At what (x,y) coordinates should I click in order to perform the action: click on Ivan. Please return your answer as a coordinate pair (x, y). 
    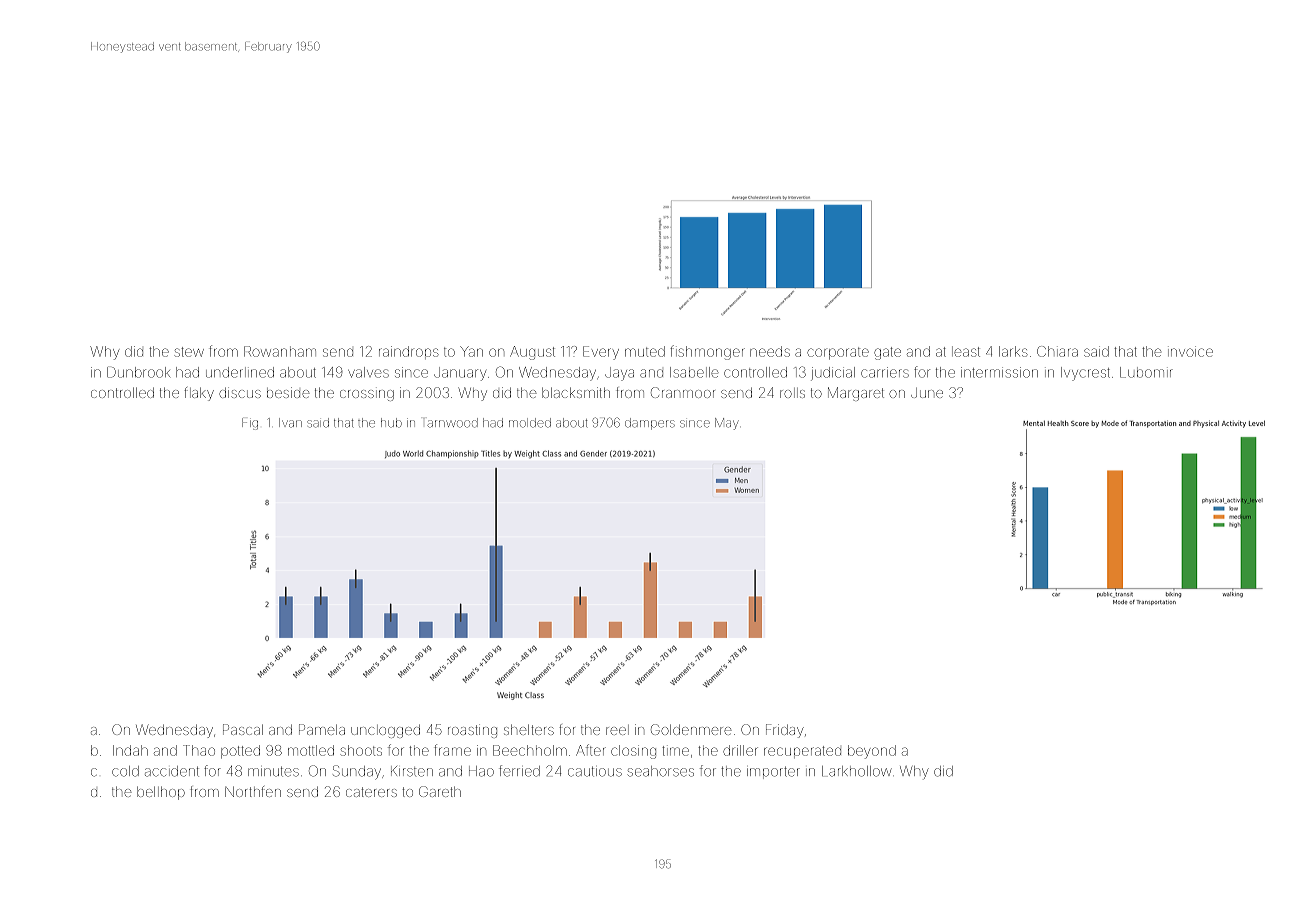
    Looking at the image, I should click on (290, 423).
